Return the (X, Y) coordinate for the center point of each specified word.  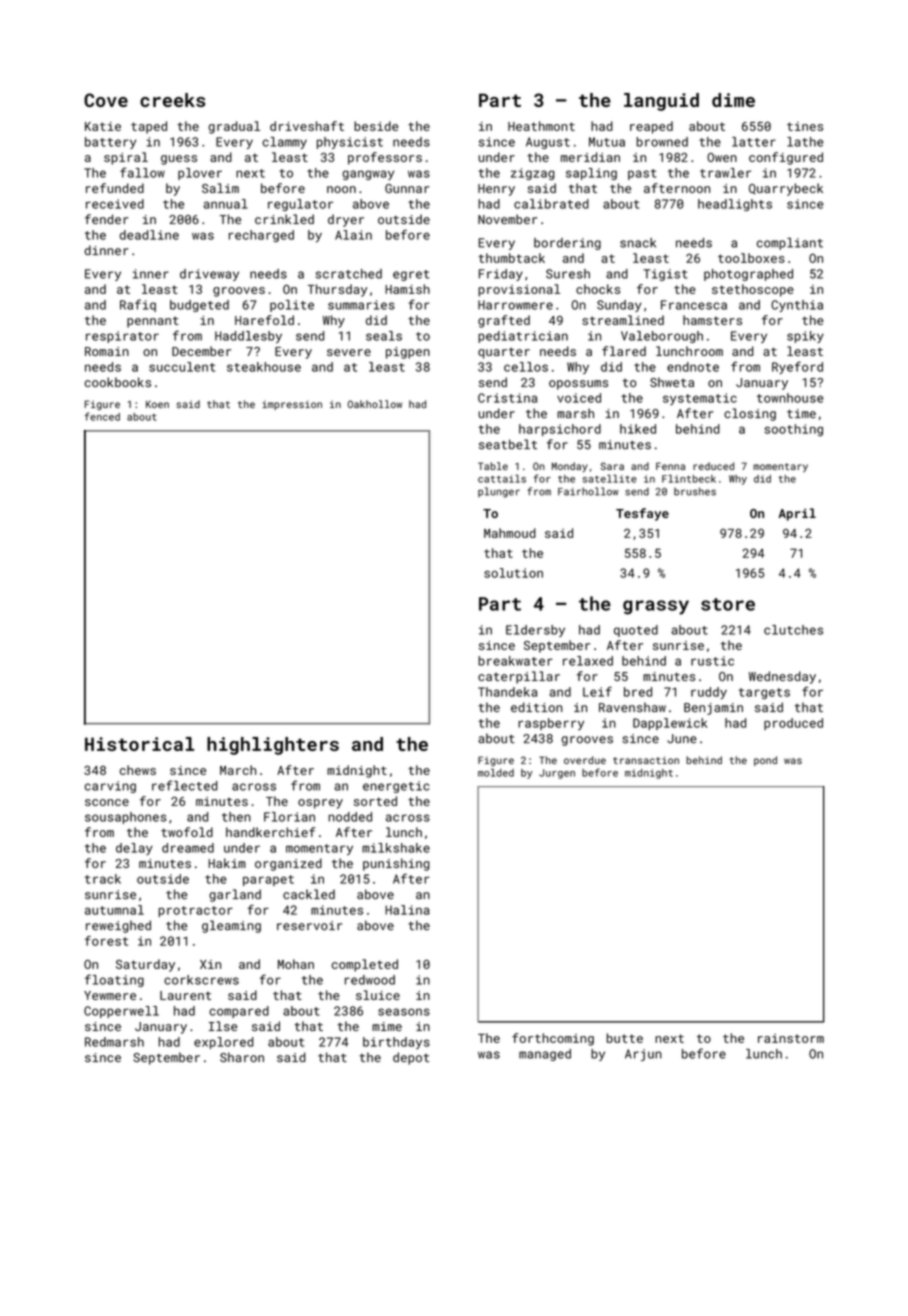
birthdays (396, 1043)
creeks (172, 100)
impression (292, 405)
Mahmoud (510, 533)
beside (376, 126)
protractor (196, 911)
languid (661, 102)
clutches (793, 630)
